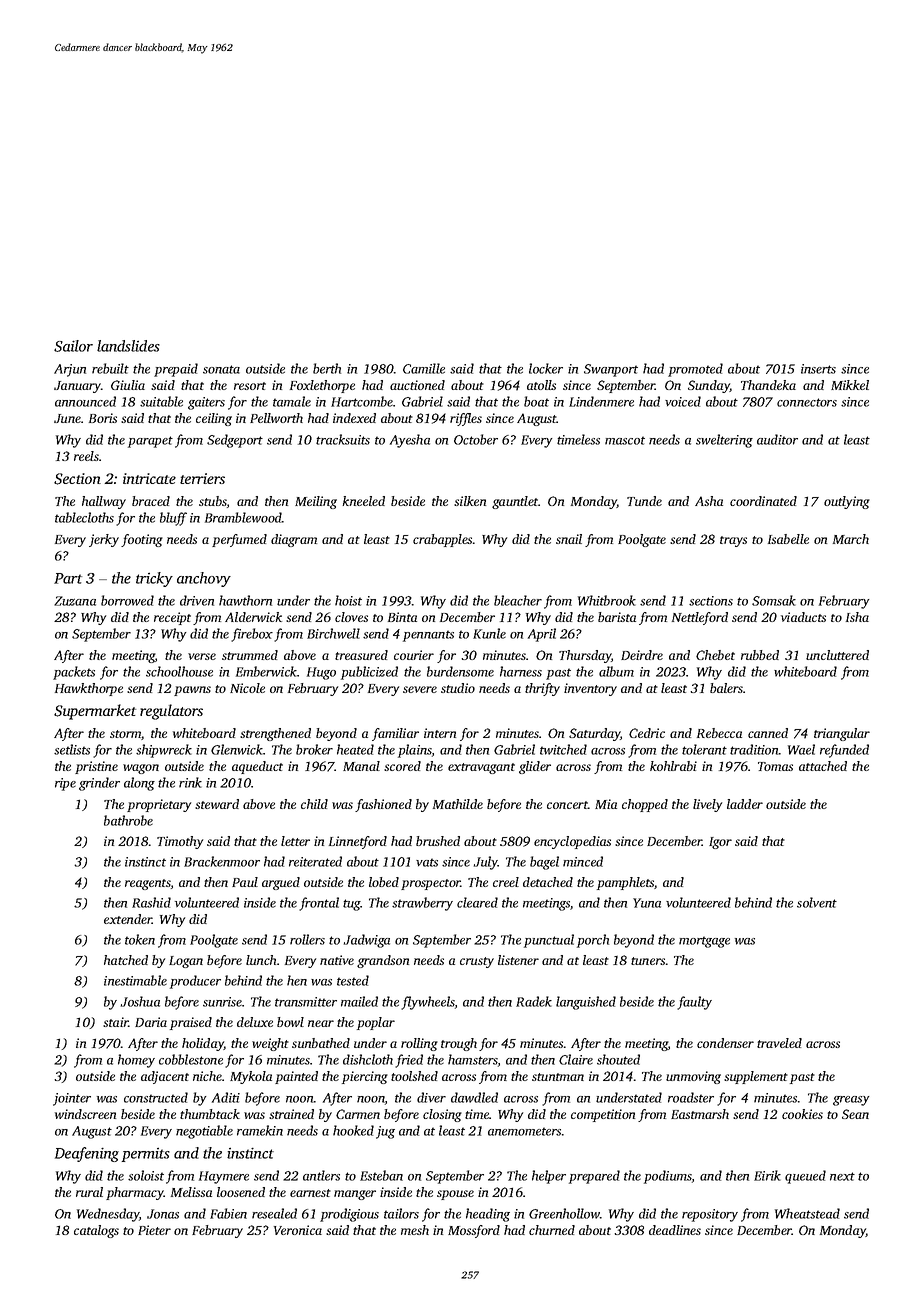  I want to click on Hawkthorpe, so click(89, 689).
